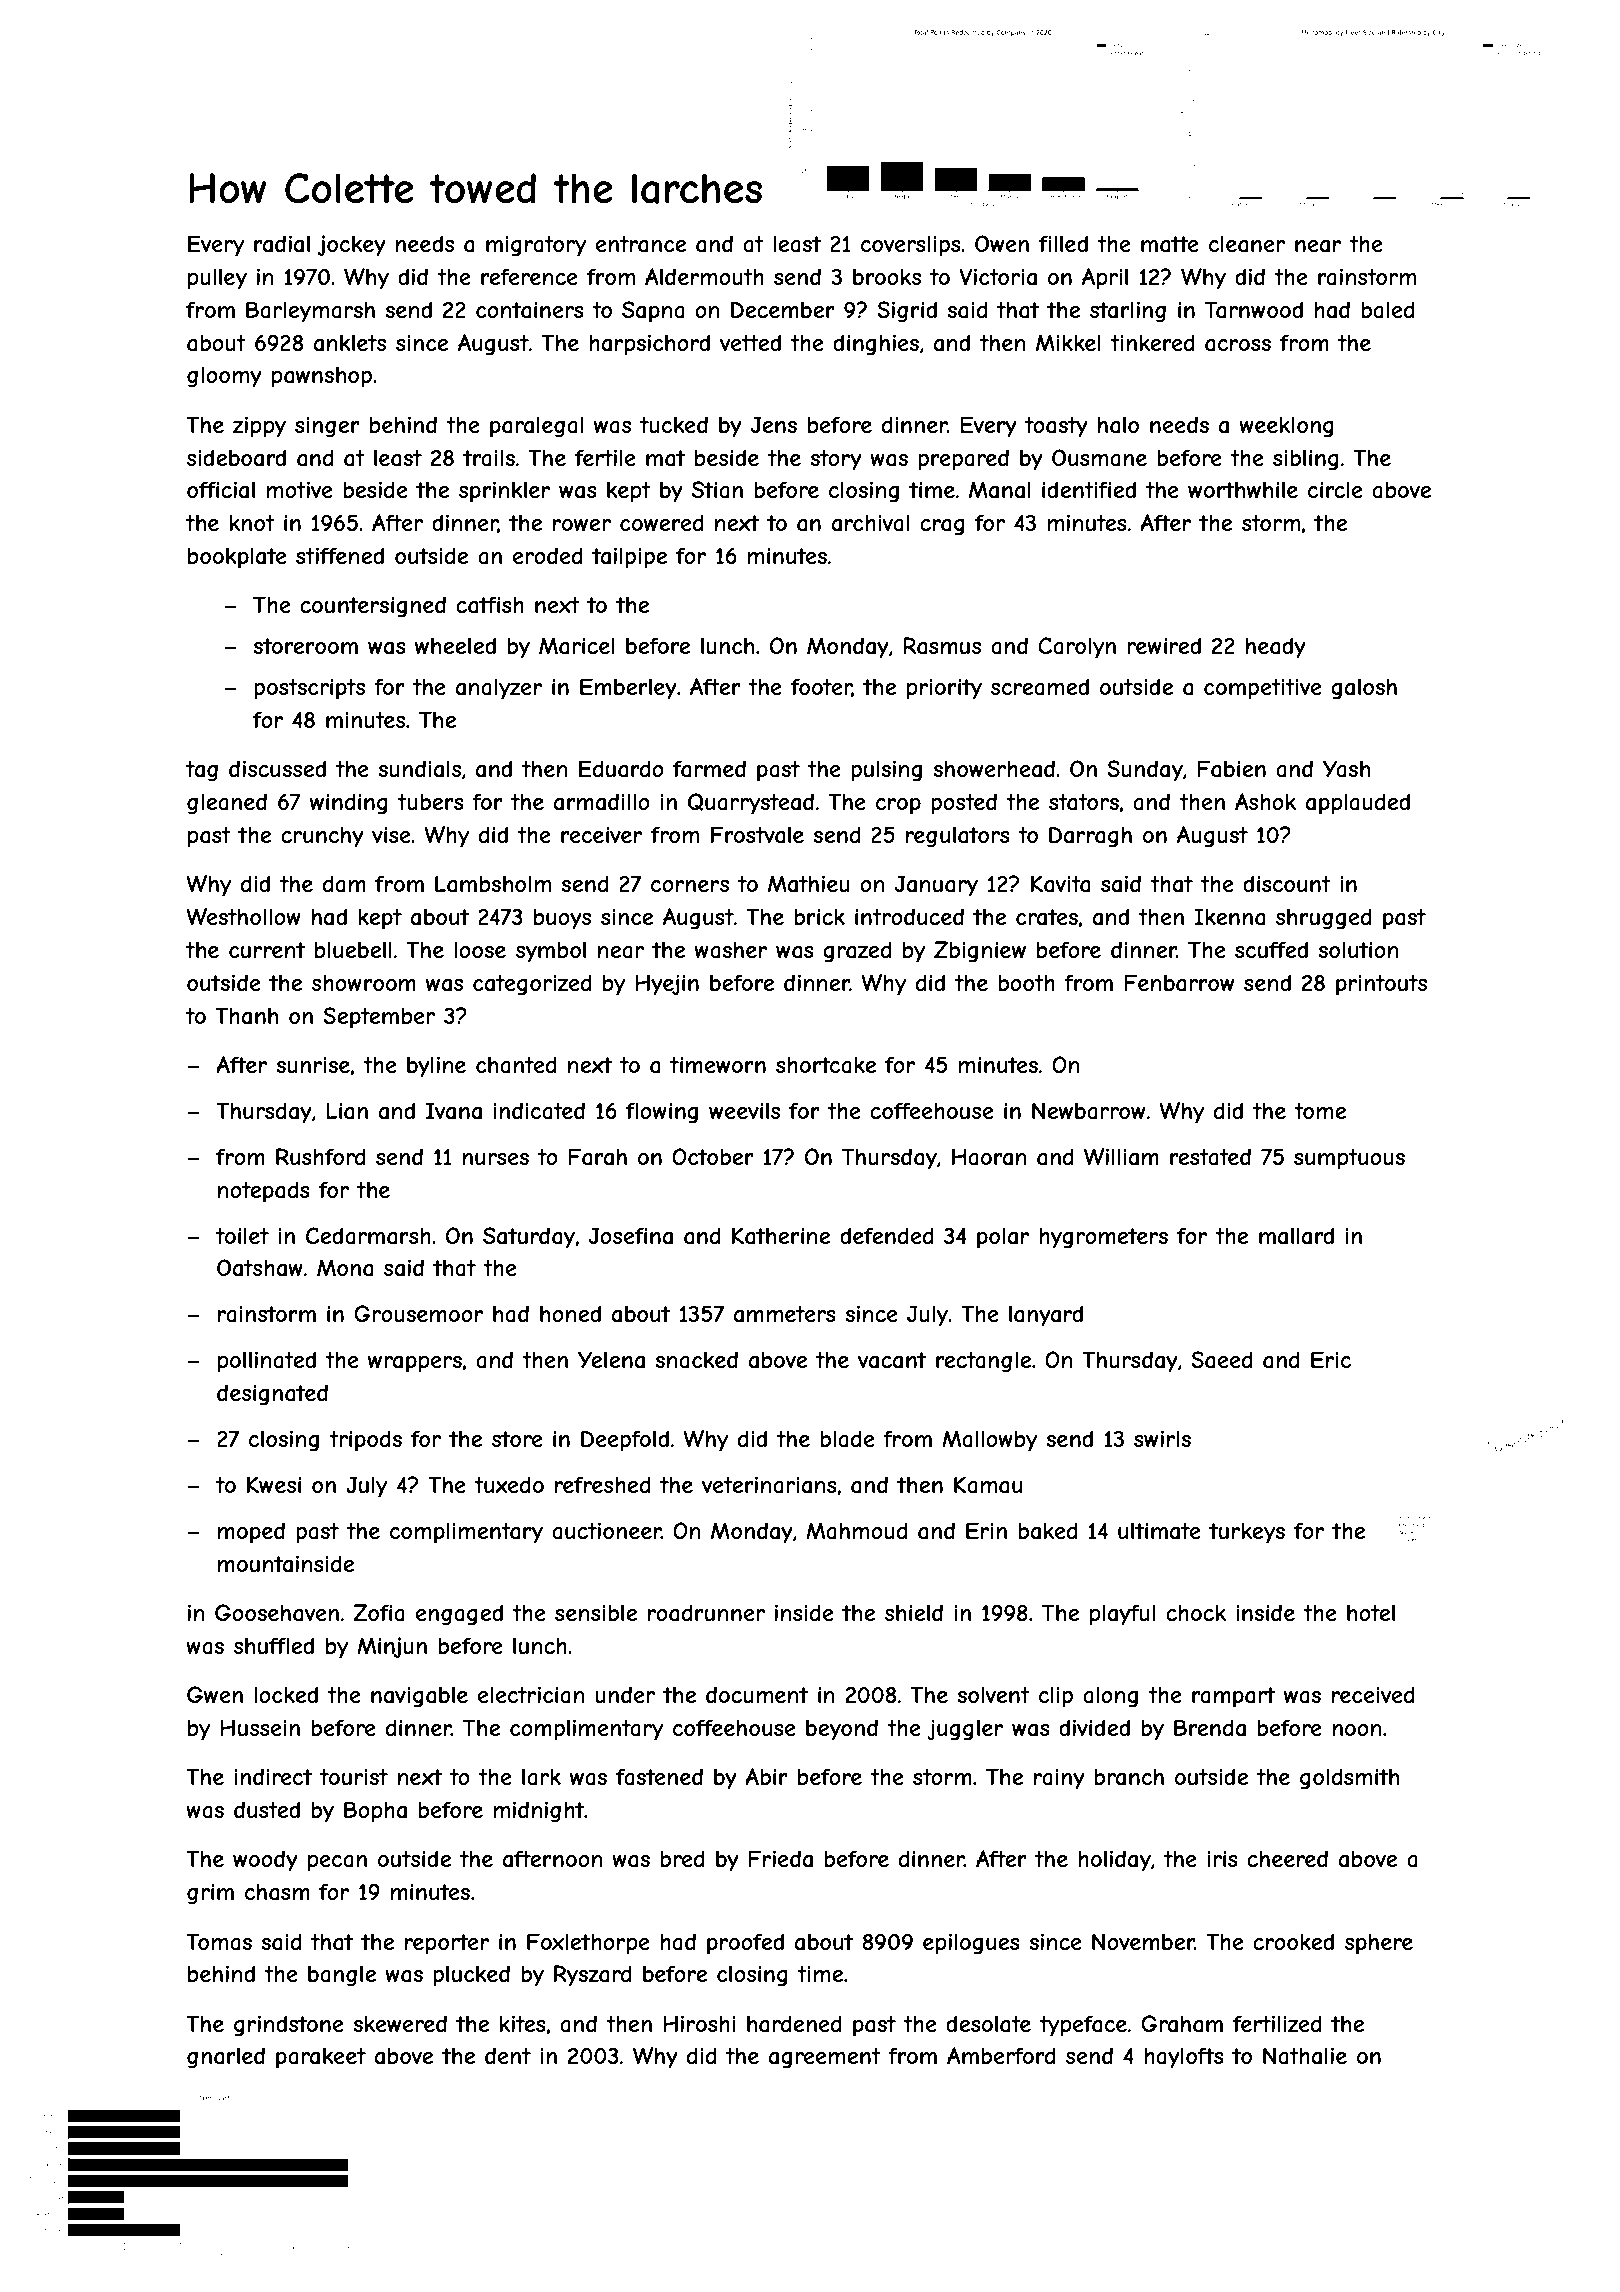 This screenshot has height=2292, width=1620. Describe the element at coordinates (819, 916) in the screenshot. I see `brick` at that location.
